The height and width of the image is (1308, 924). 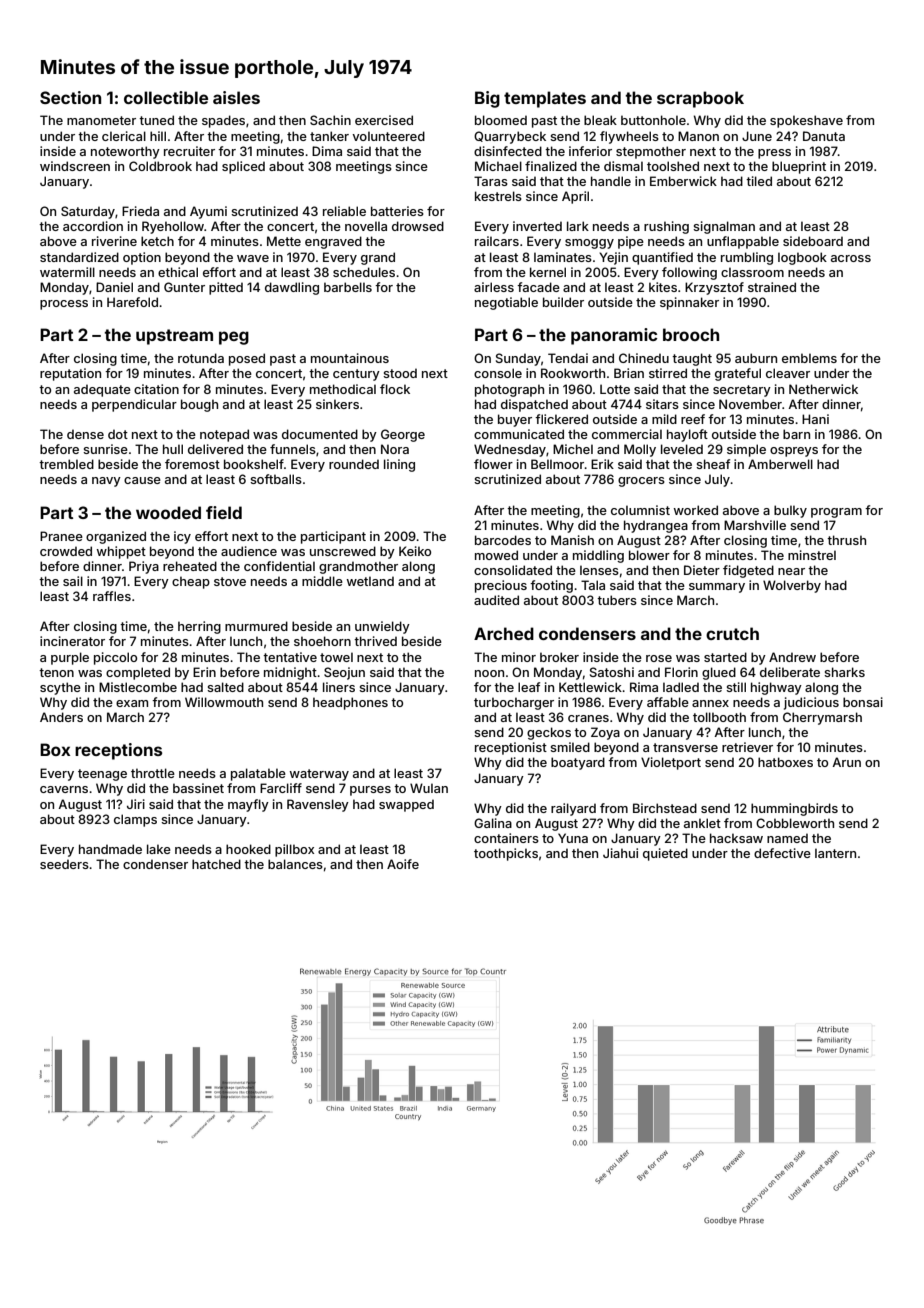 What do you see at coordinates (498, 196) in the image?
I see `kestrels` at bounding box center [498, 196].
